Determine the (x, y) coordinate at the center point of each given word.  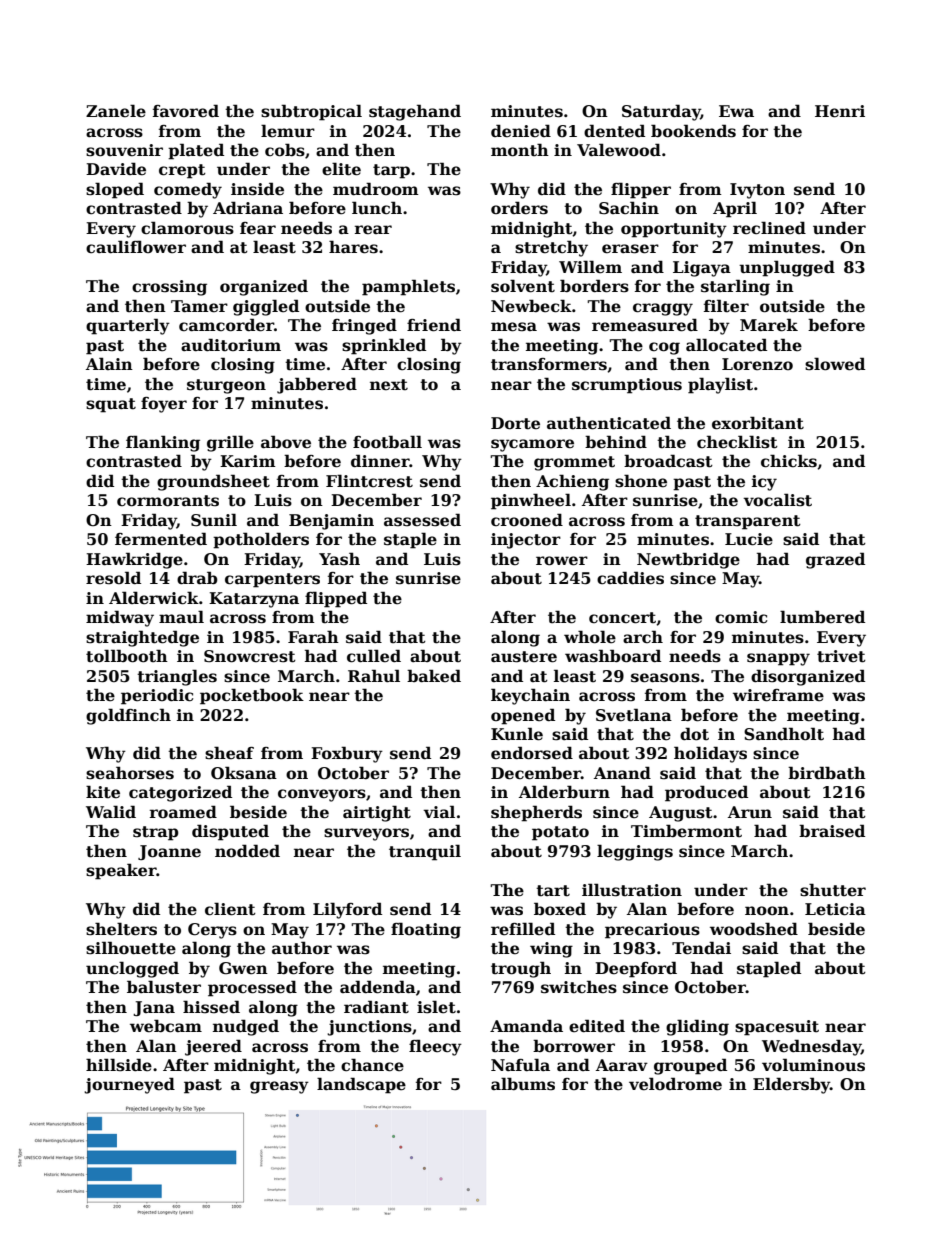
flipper (641, 190)
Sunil (214, 520)
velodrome (675, 1084)
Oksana (244, 773)
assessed (422, 520)
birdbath (827, 773)
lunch (377, 208)
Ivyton (757, 191)
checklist (737, 442)
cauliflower (136, 247)
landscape (361, 1085)
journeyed (129, 1085)
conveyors (322, 795)
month (520, 150)
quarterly (128, 326)
